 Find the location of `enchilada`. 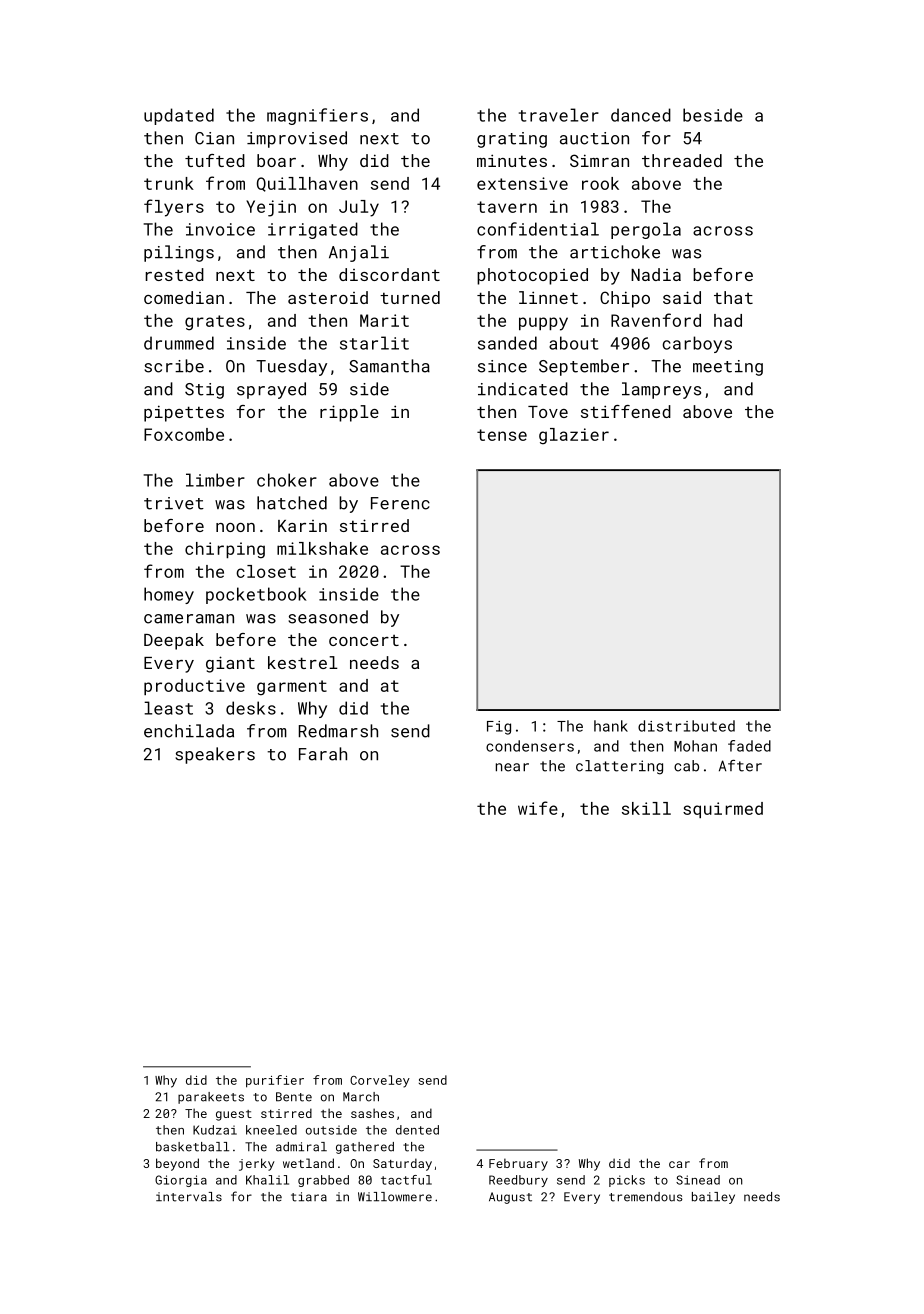

enchilada is located at coordinates (189, 731).
